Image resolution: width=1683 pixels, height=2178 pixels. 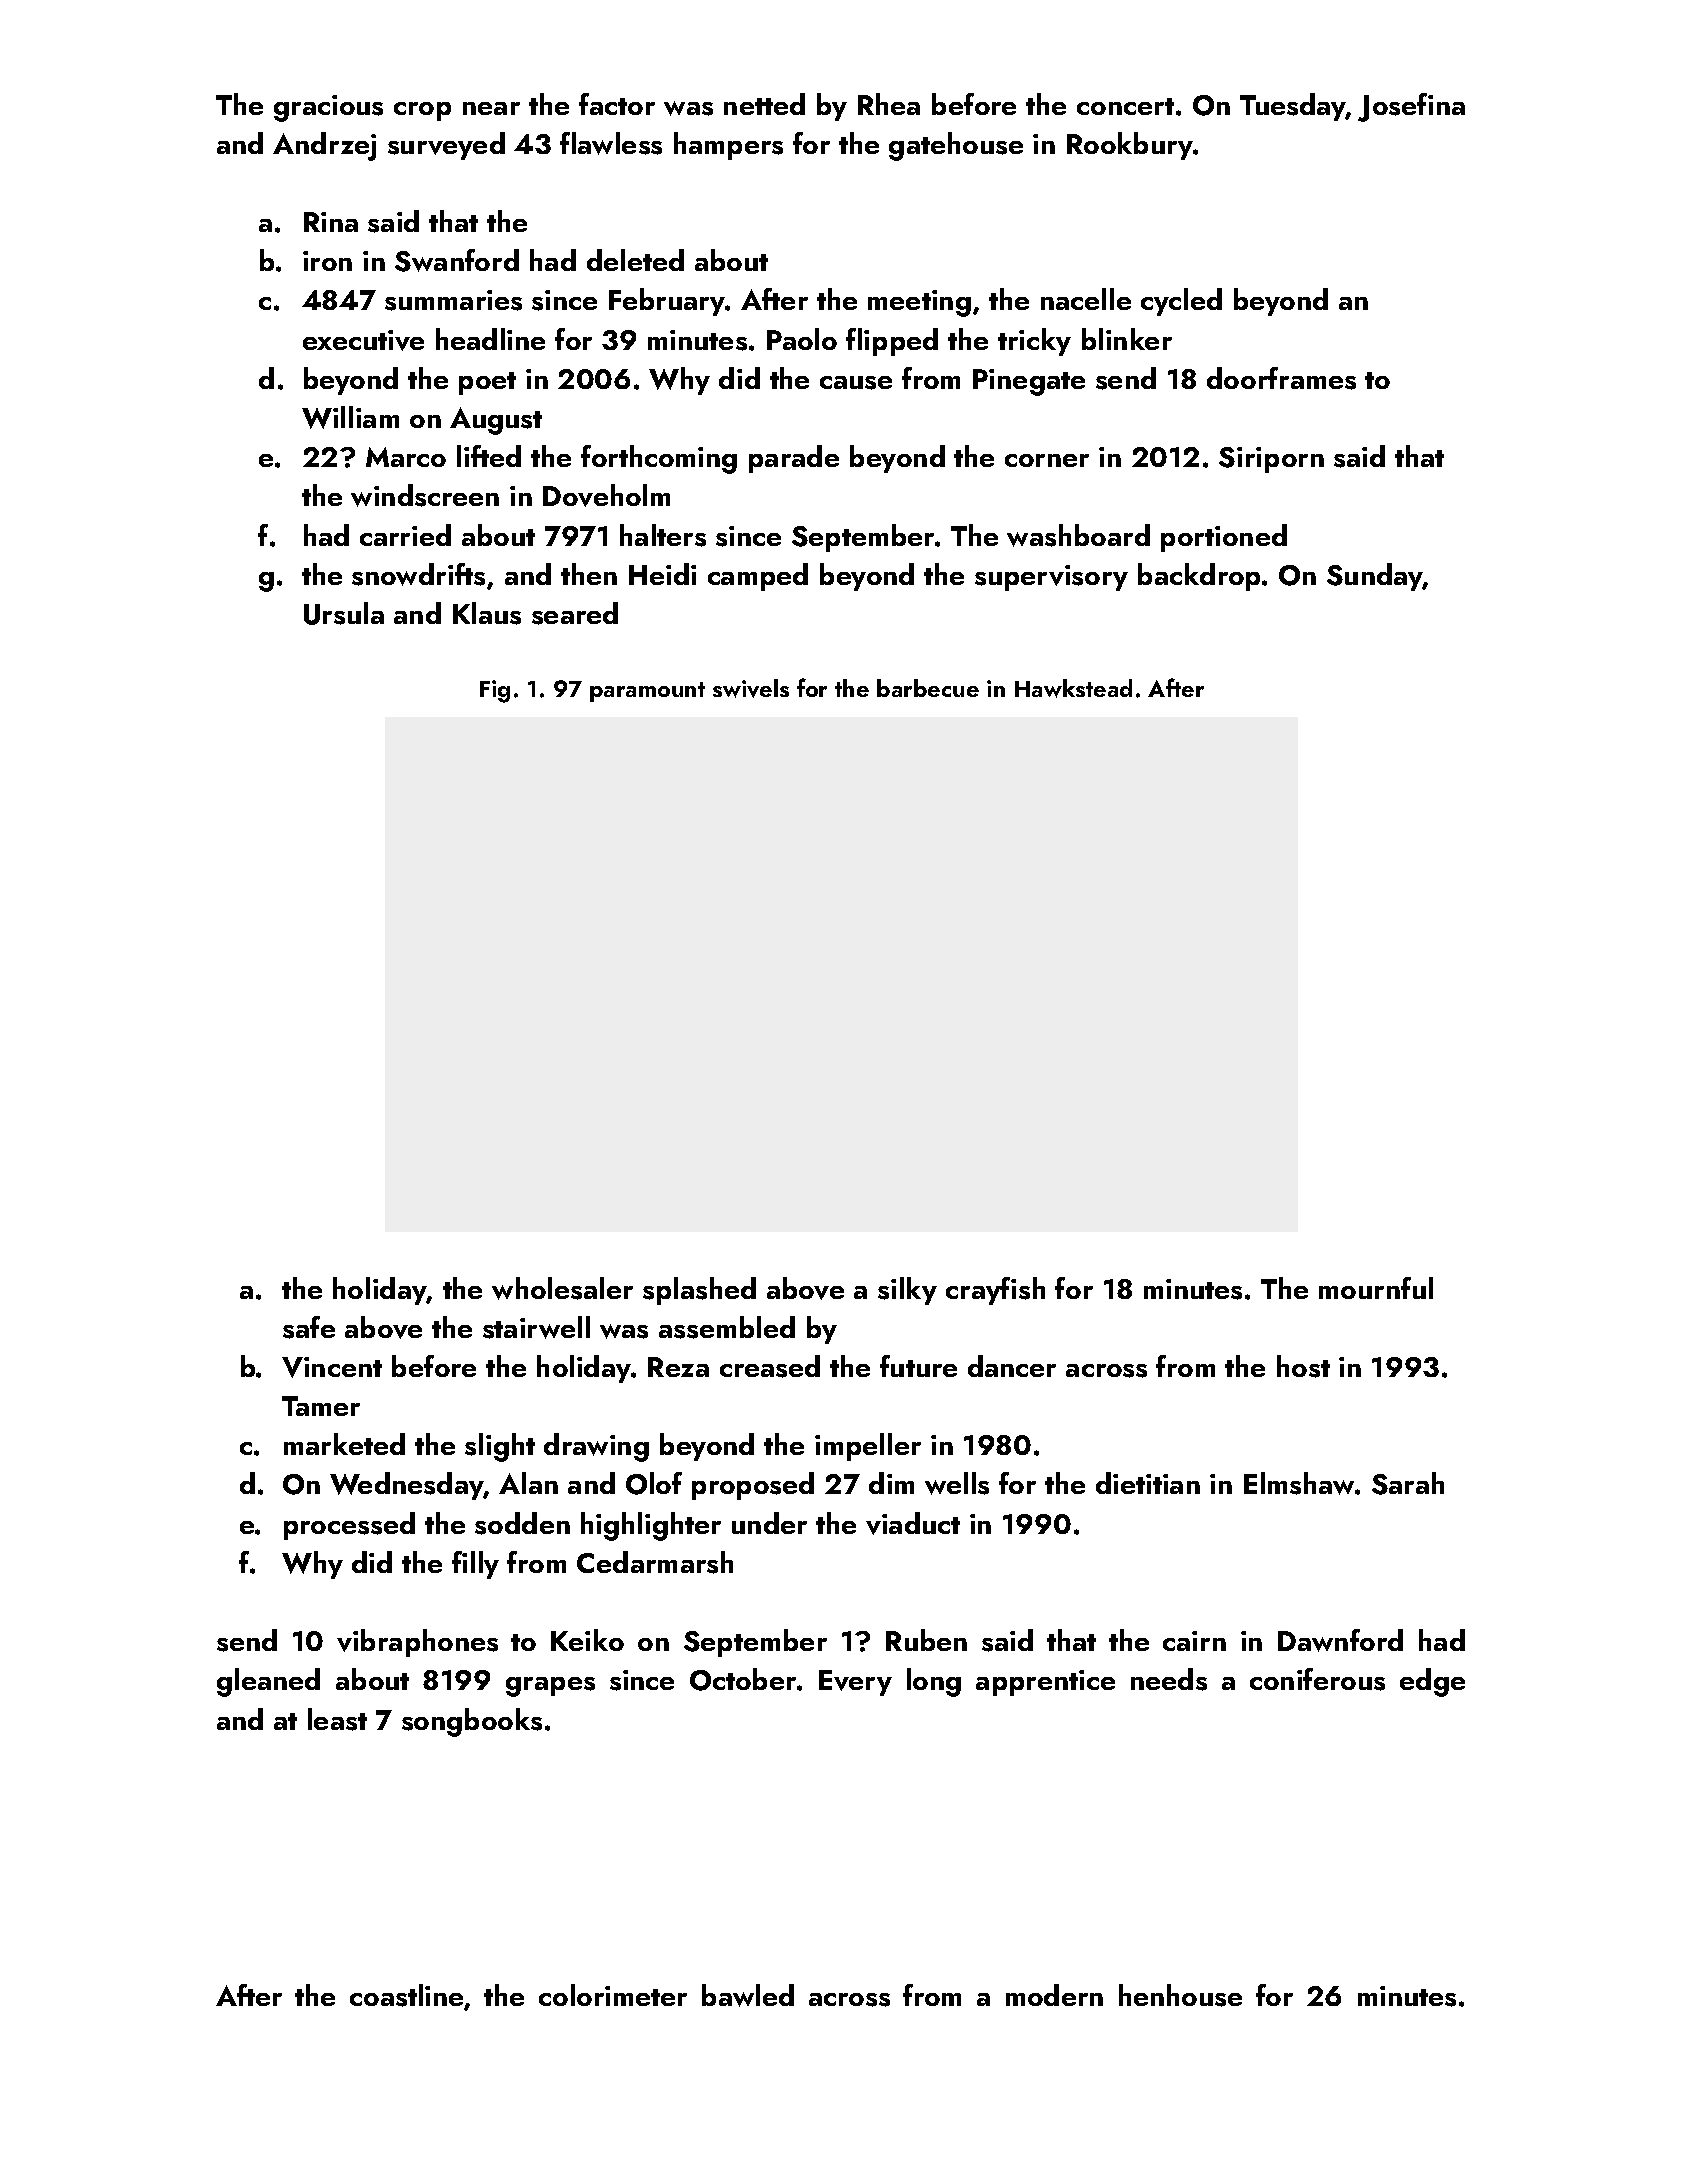 What do you see at coordinates (1180, 1995) in the screenshot?
I see `henhouse` at bounding box center [1180, 1995].
